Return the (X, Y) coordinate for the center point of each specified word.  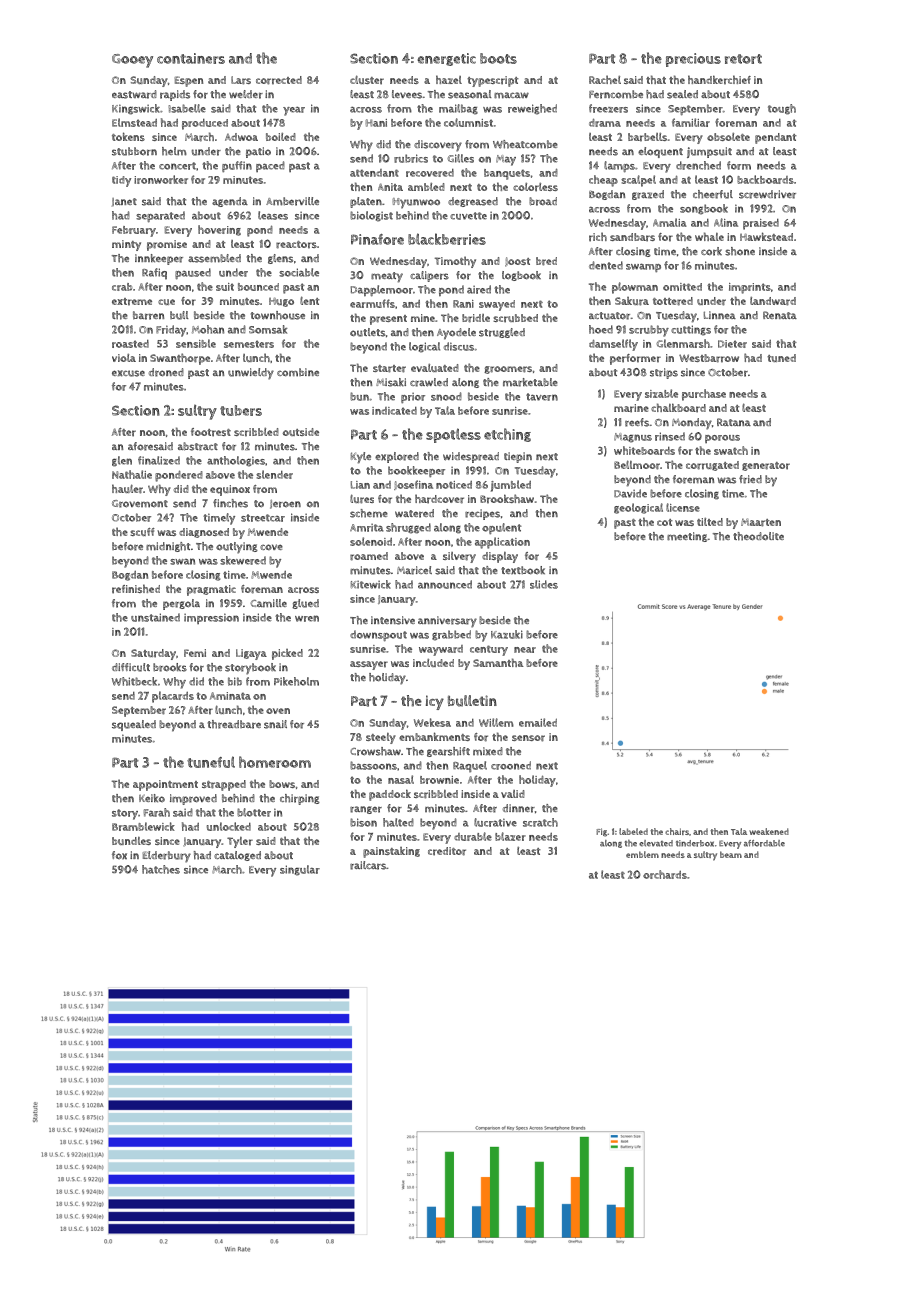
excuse (128, 373)
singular (300, 870)
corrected (279, 80)
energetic (447, 59)
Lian (360, 485)
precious (693, 60)
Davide (630, 493)
